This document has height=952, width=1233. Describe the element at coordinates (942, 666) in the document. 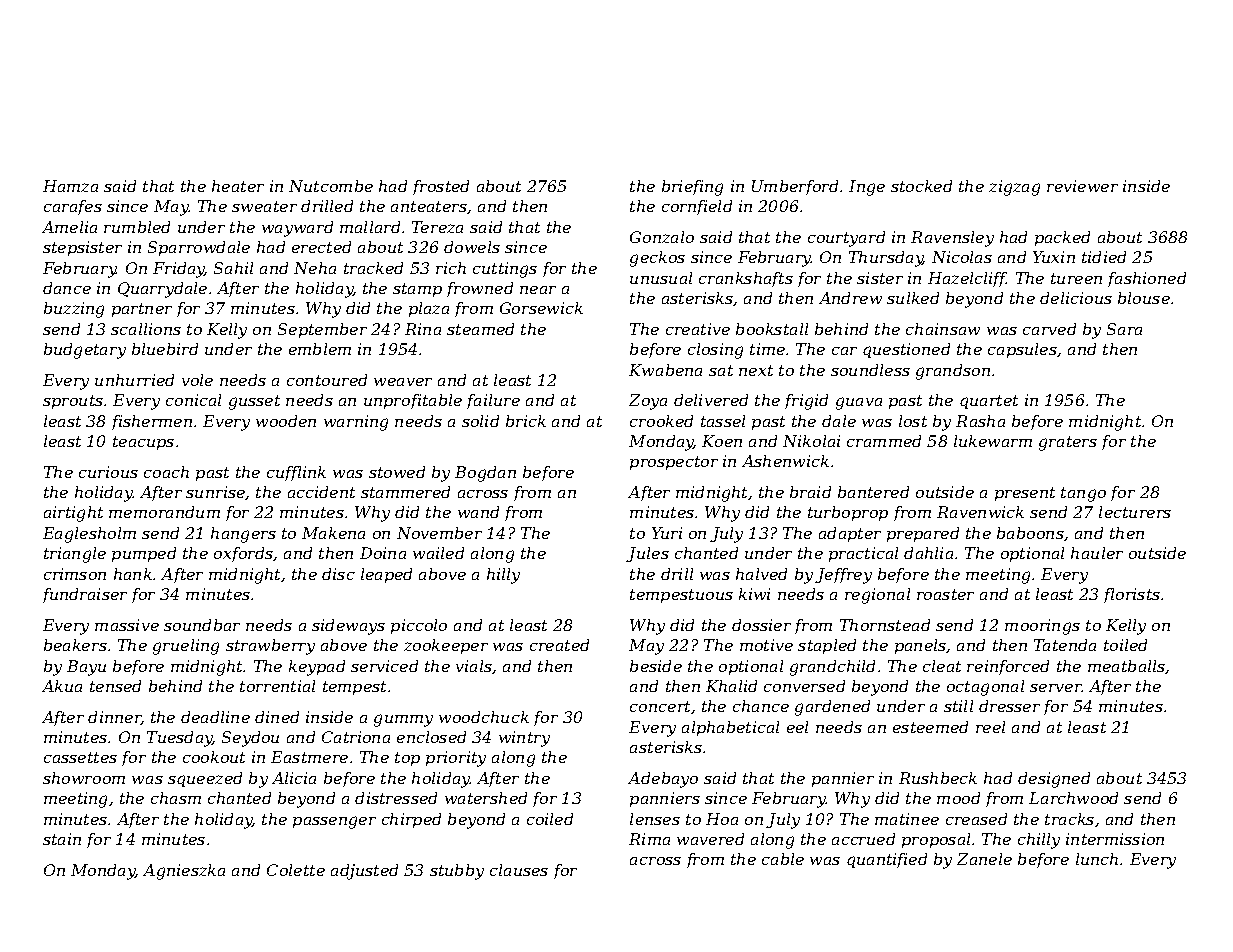

I see `cleat` at that location.
